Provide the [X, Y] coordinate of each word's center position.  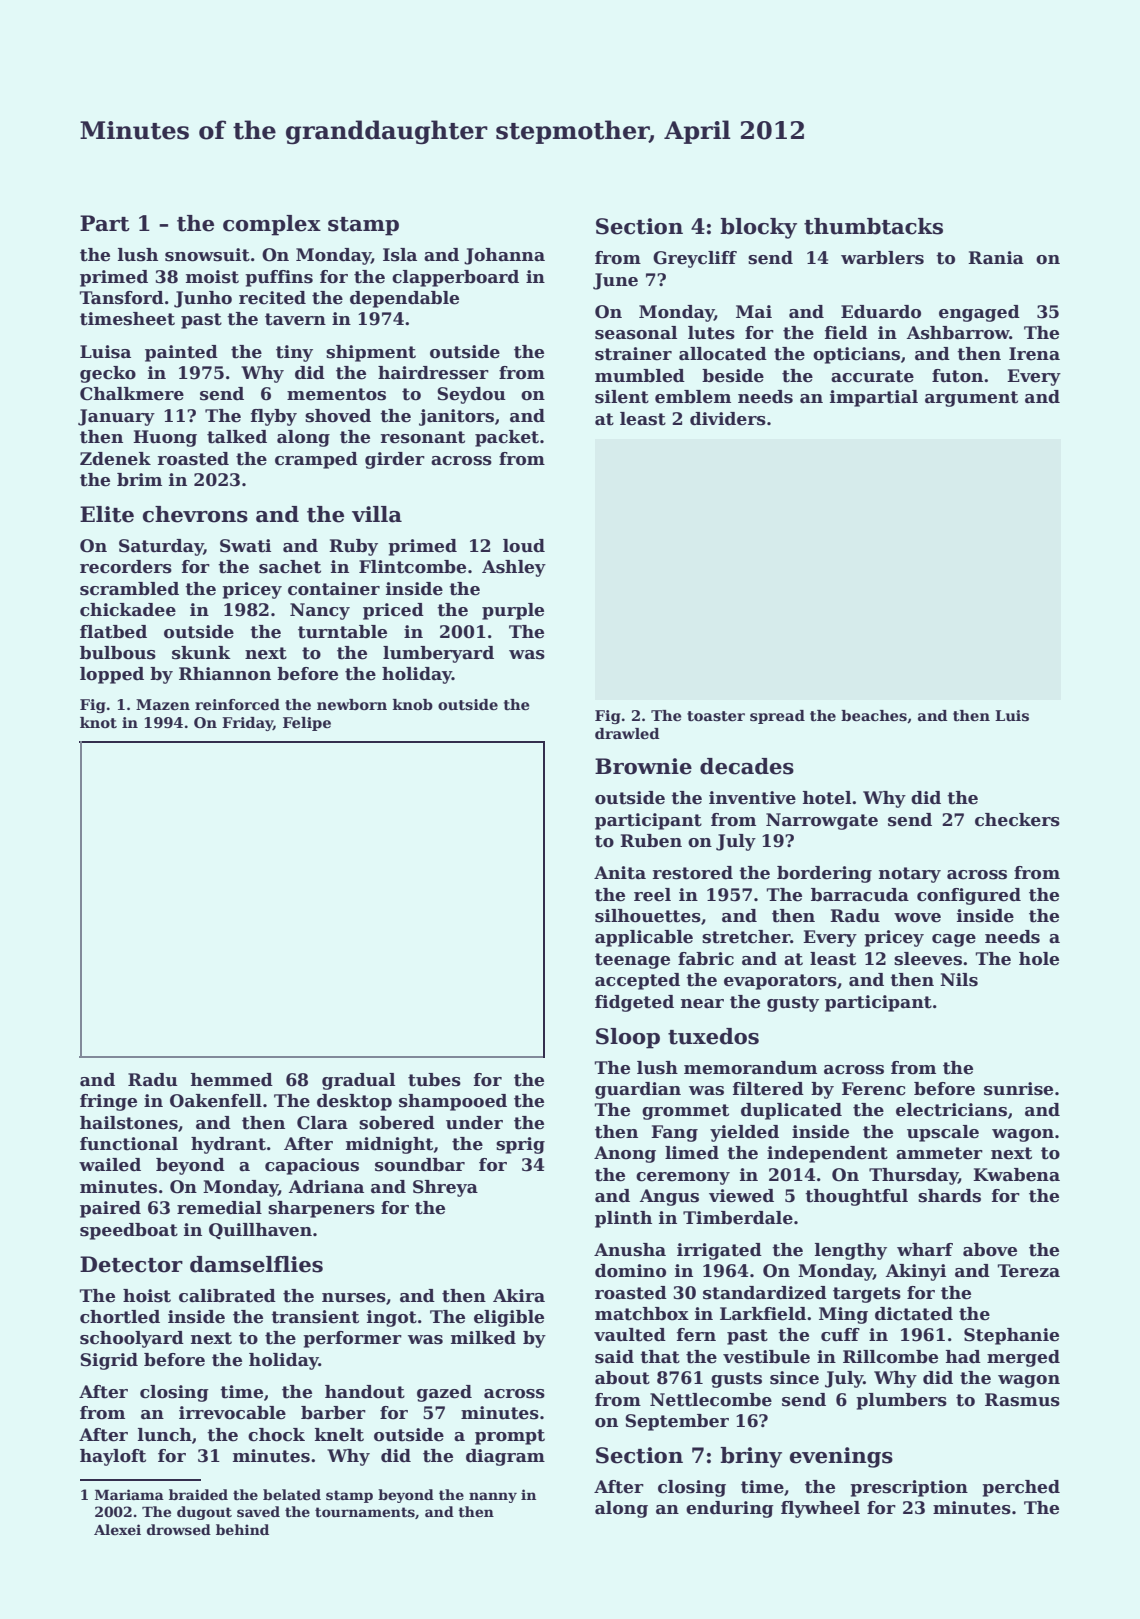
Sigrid [109, 1361]
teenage [632, 961]
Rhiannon [225, 674]
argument [971, 399]
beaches [874, 715]
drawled [627, 733]
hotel [827, 798]
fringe [108, 1102]
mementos [336, 394]
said [614, 1357]
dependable [404, 299]
